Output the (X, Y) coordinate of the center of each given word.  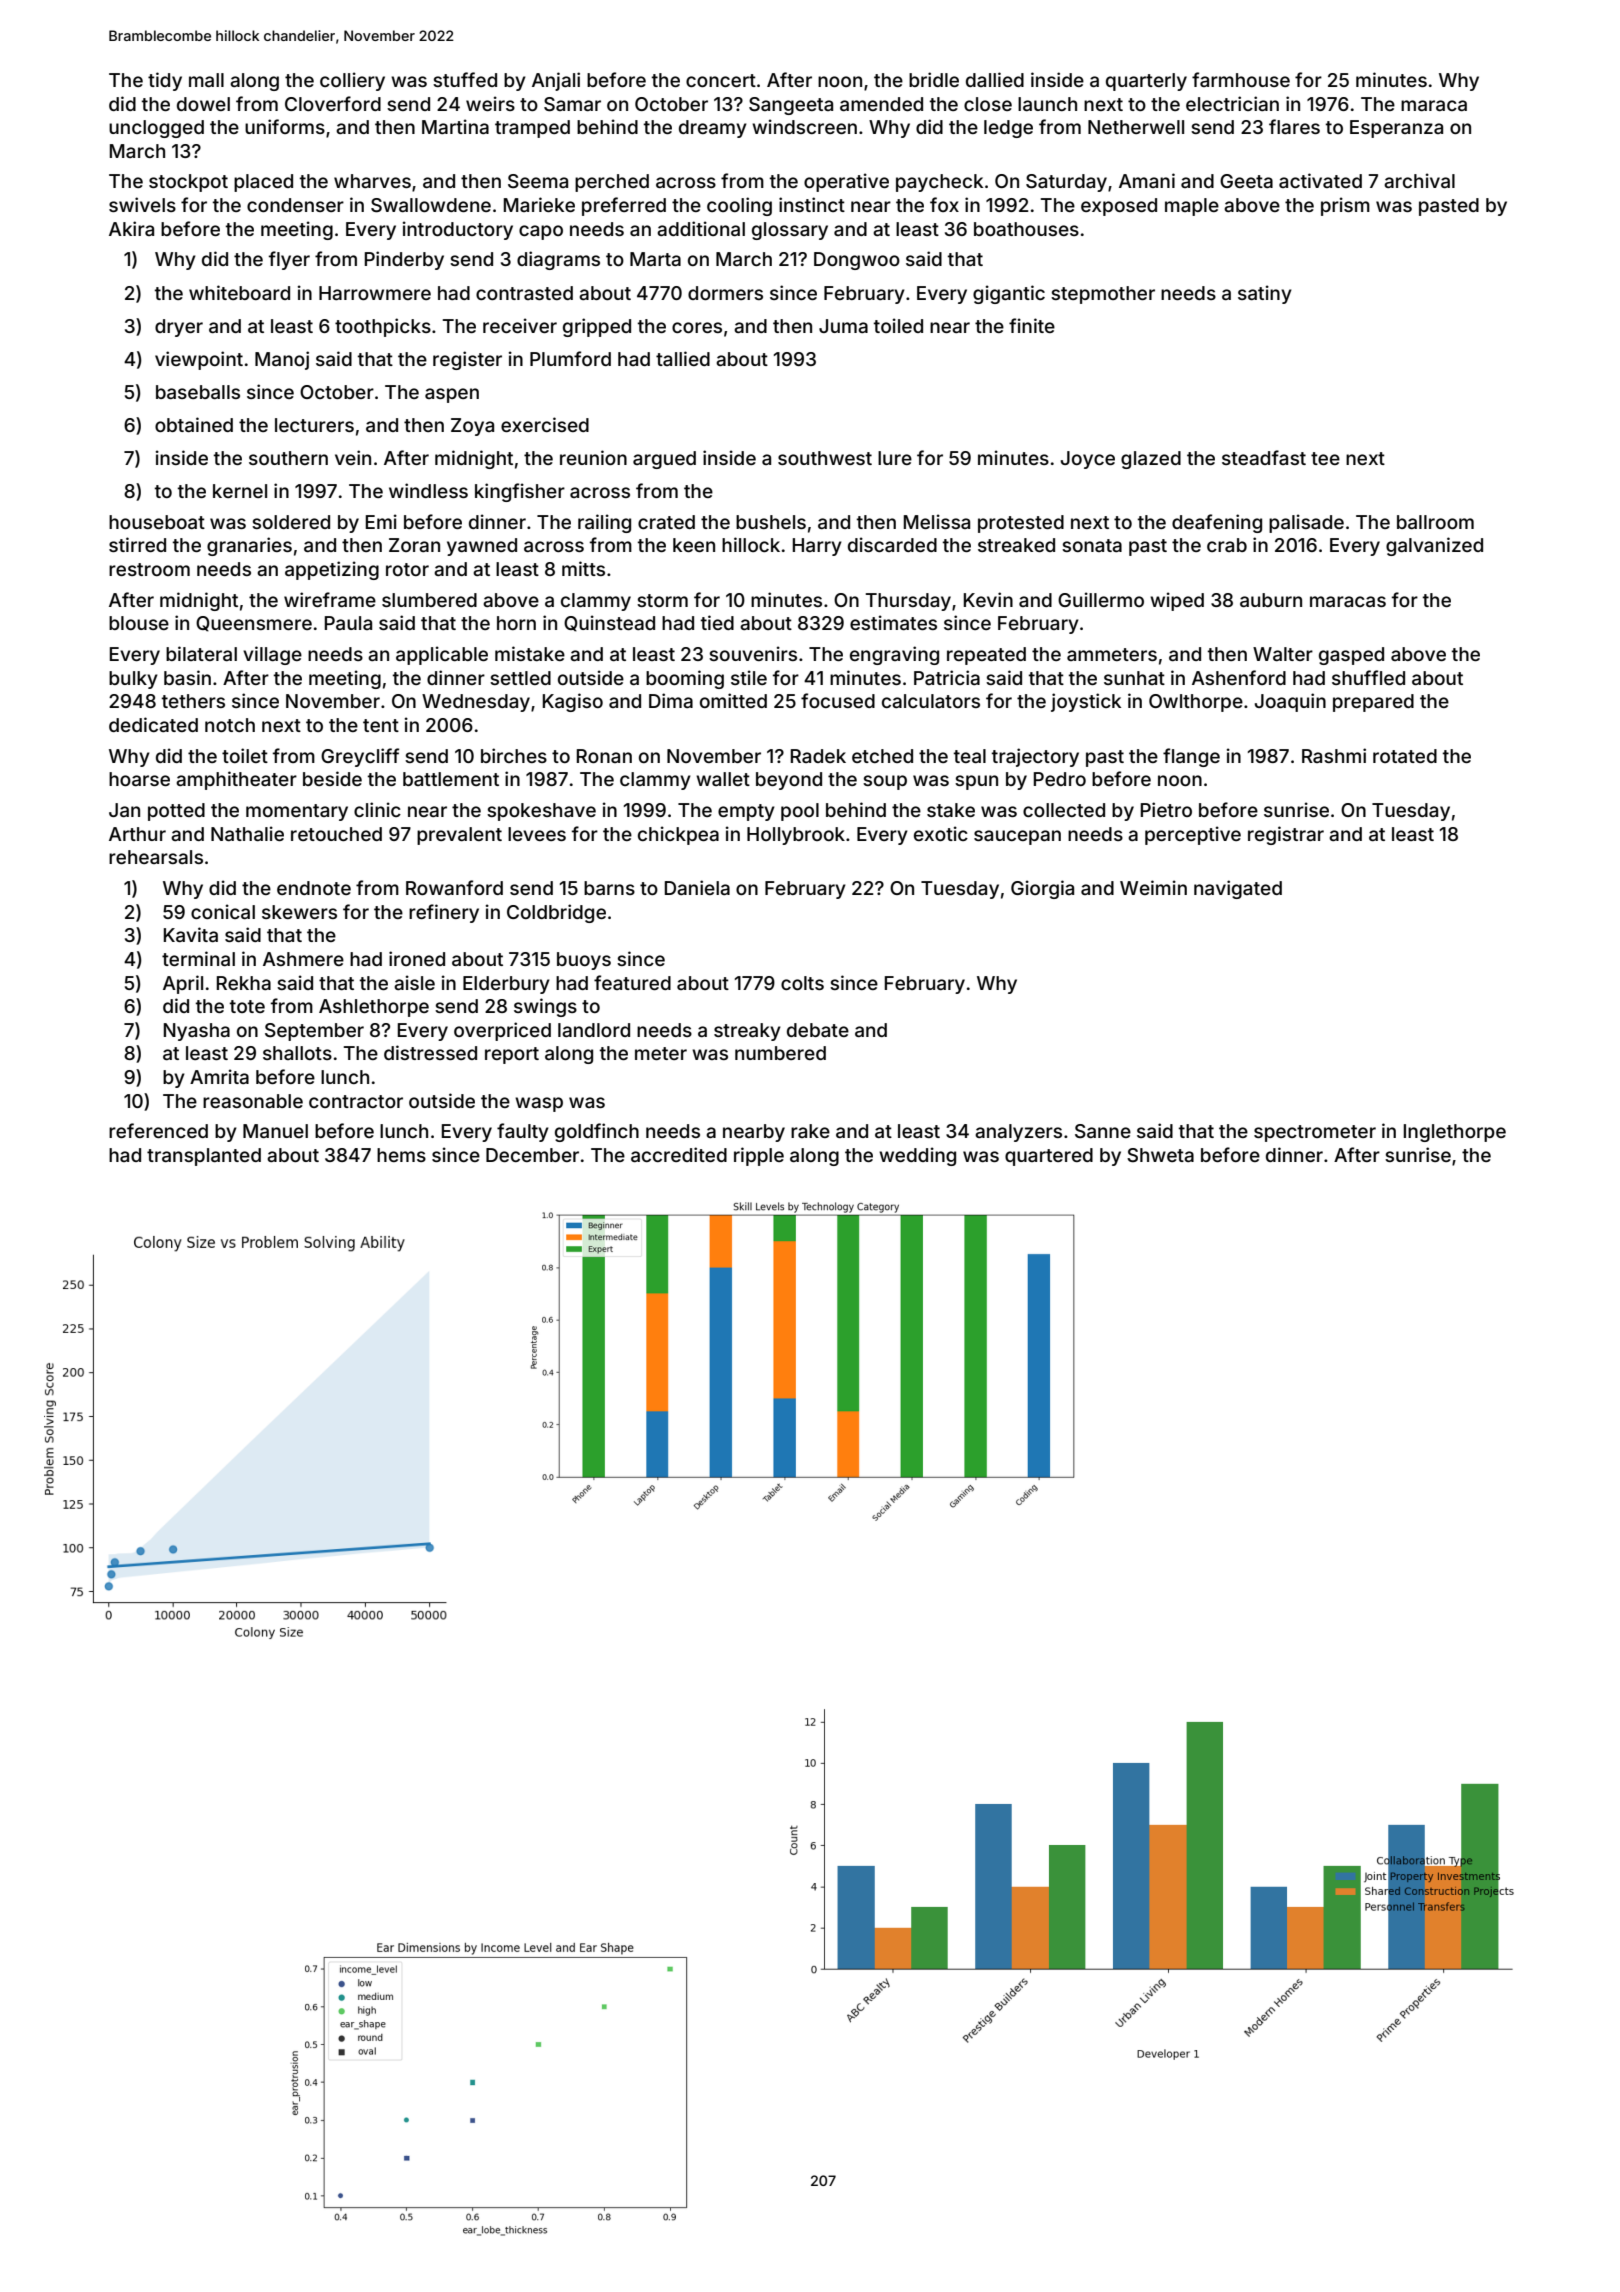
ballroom (1435, 522)
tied (717, 622)
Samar (572, 104)
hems (401, 1155)
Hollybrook (796, 836)
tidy (165, 81)
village (272, 655)
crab (1227, 545)
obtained (194, 424)
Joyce (1088, 460)
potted (176, 812)
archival (1419, 180)
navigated (1238, 889)
